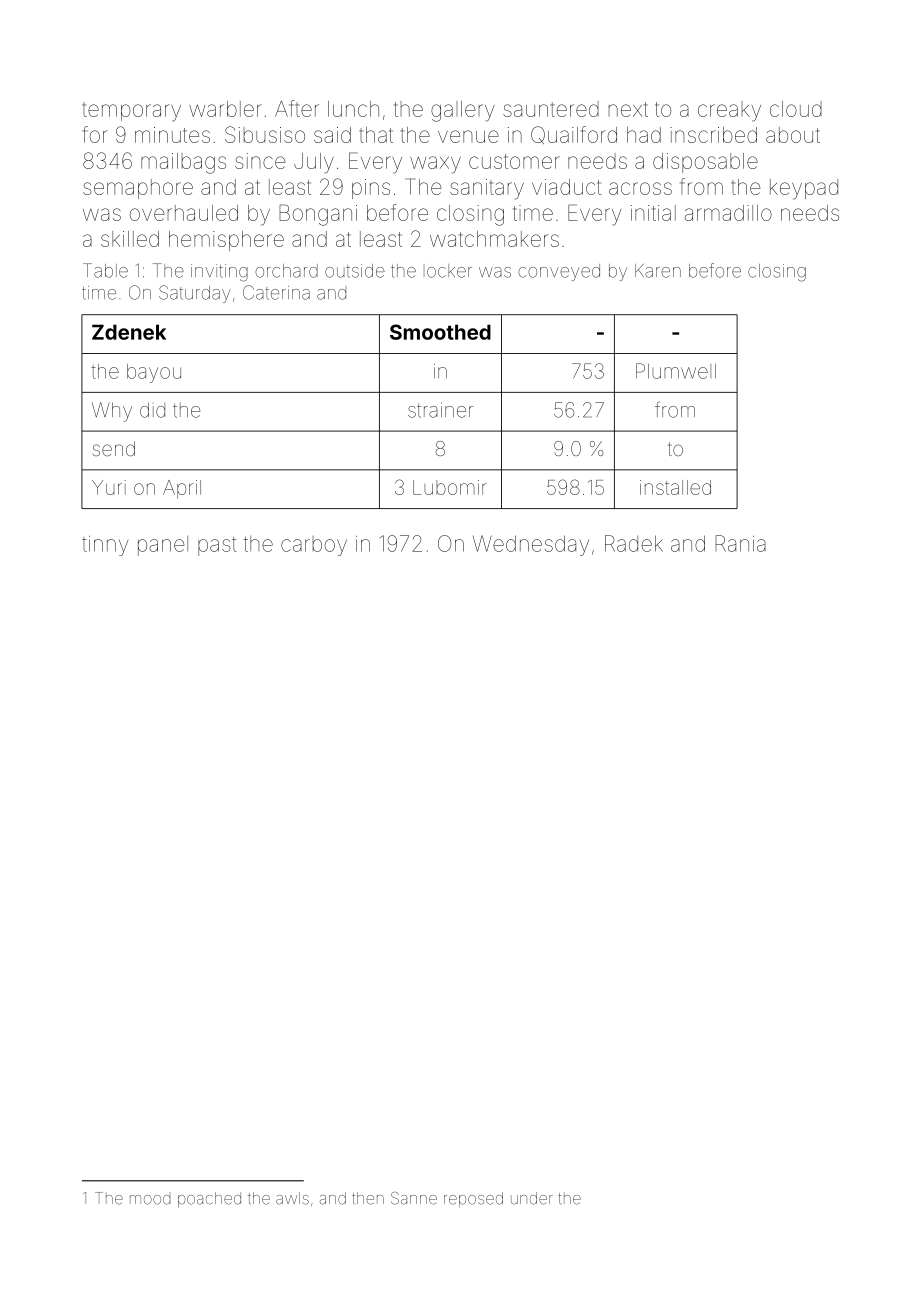 The image size is (924, 1311). Describe the element at coordinates (634, 543) in the screenshot. I see `Radek` at that location.
